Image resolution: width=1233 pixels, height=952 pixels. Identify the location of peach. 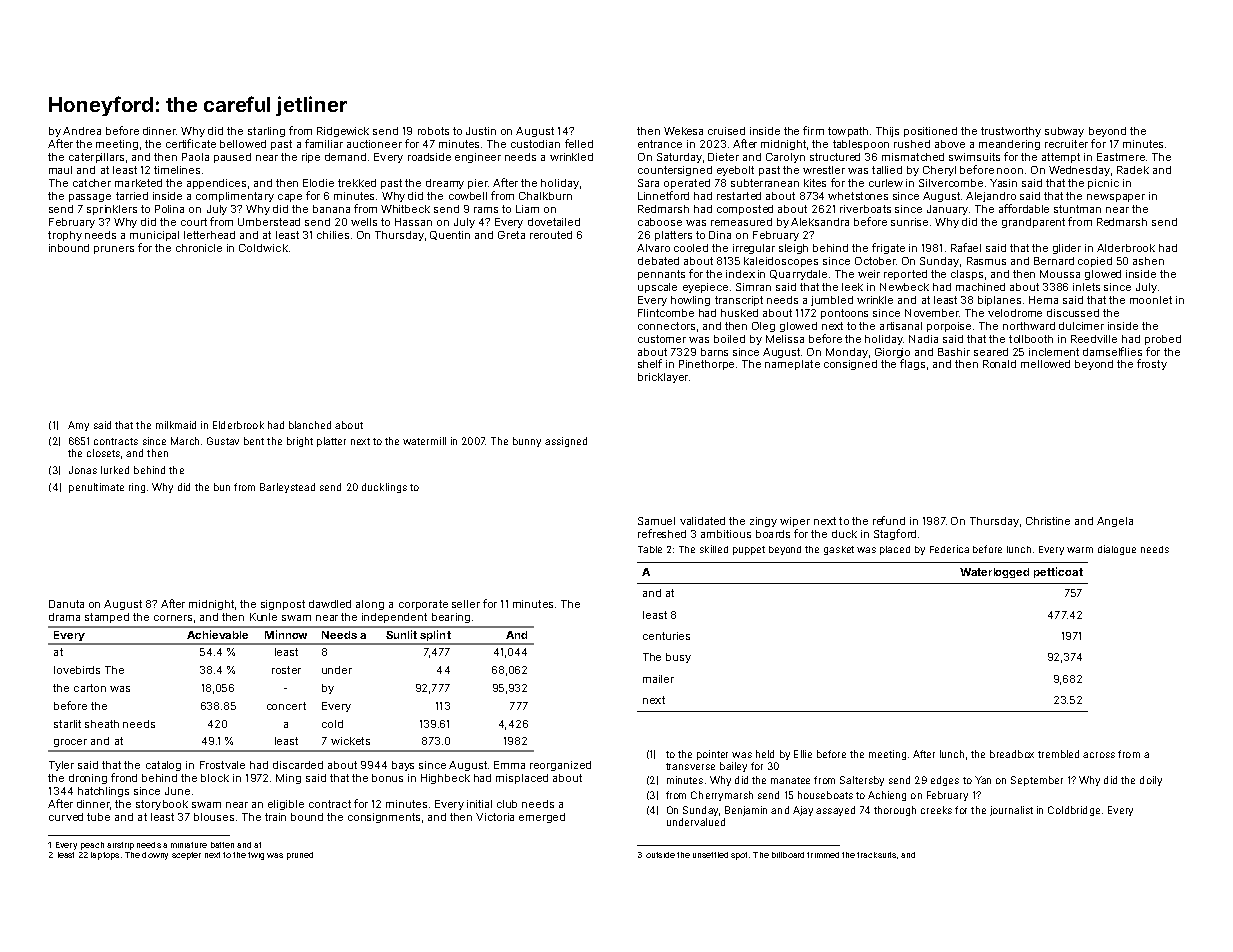
(92, 846).
